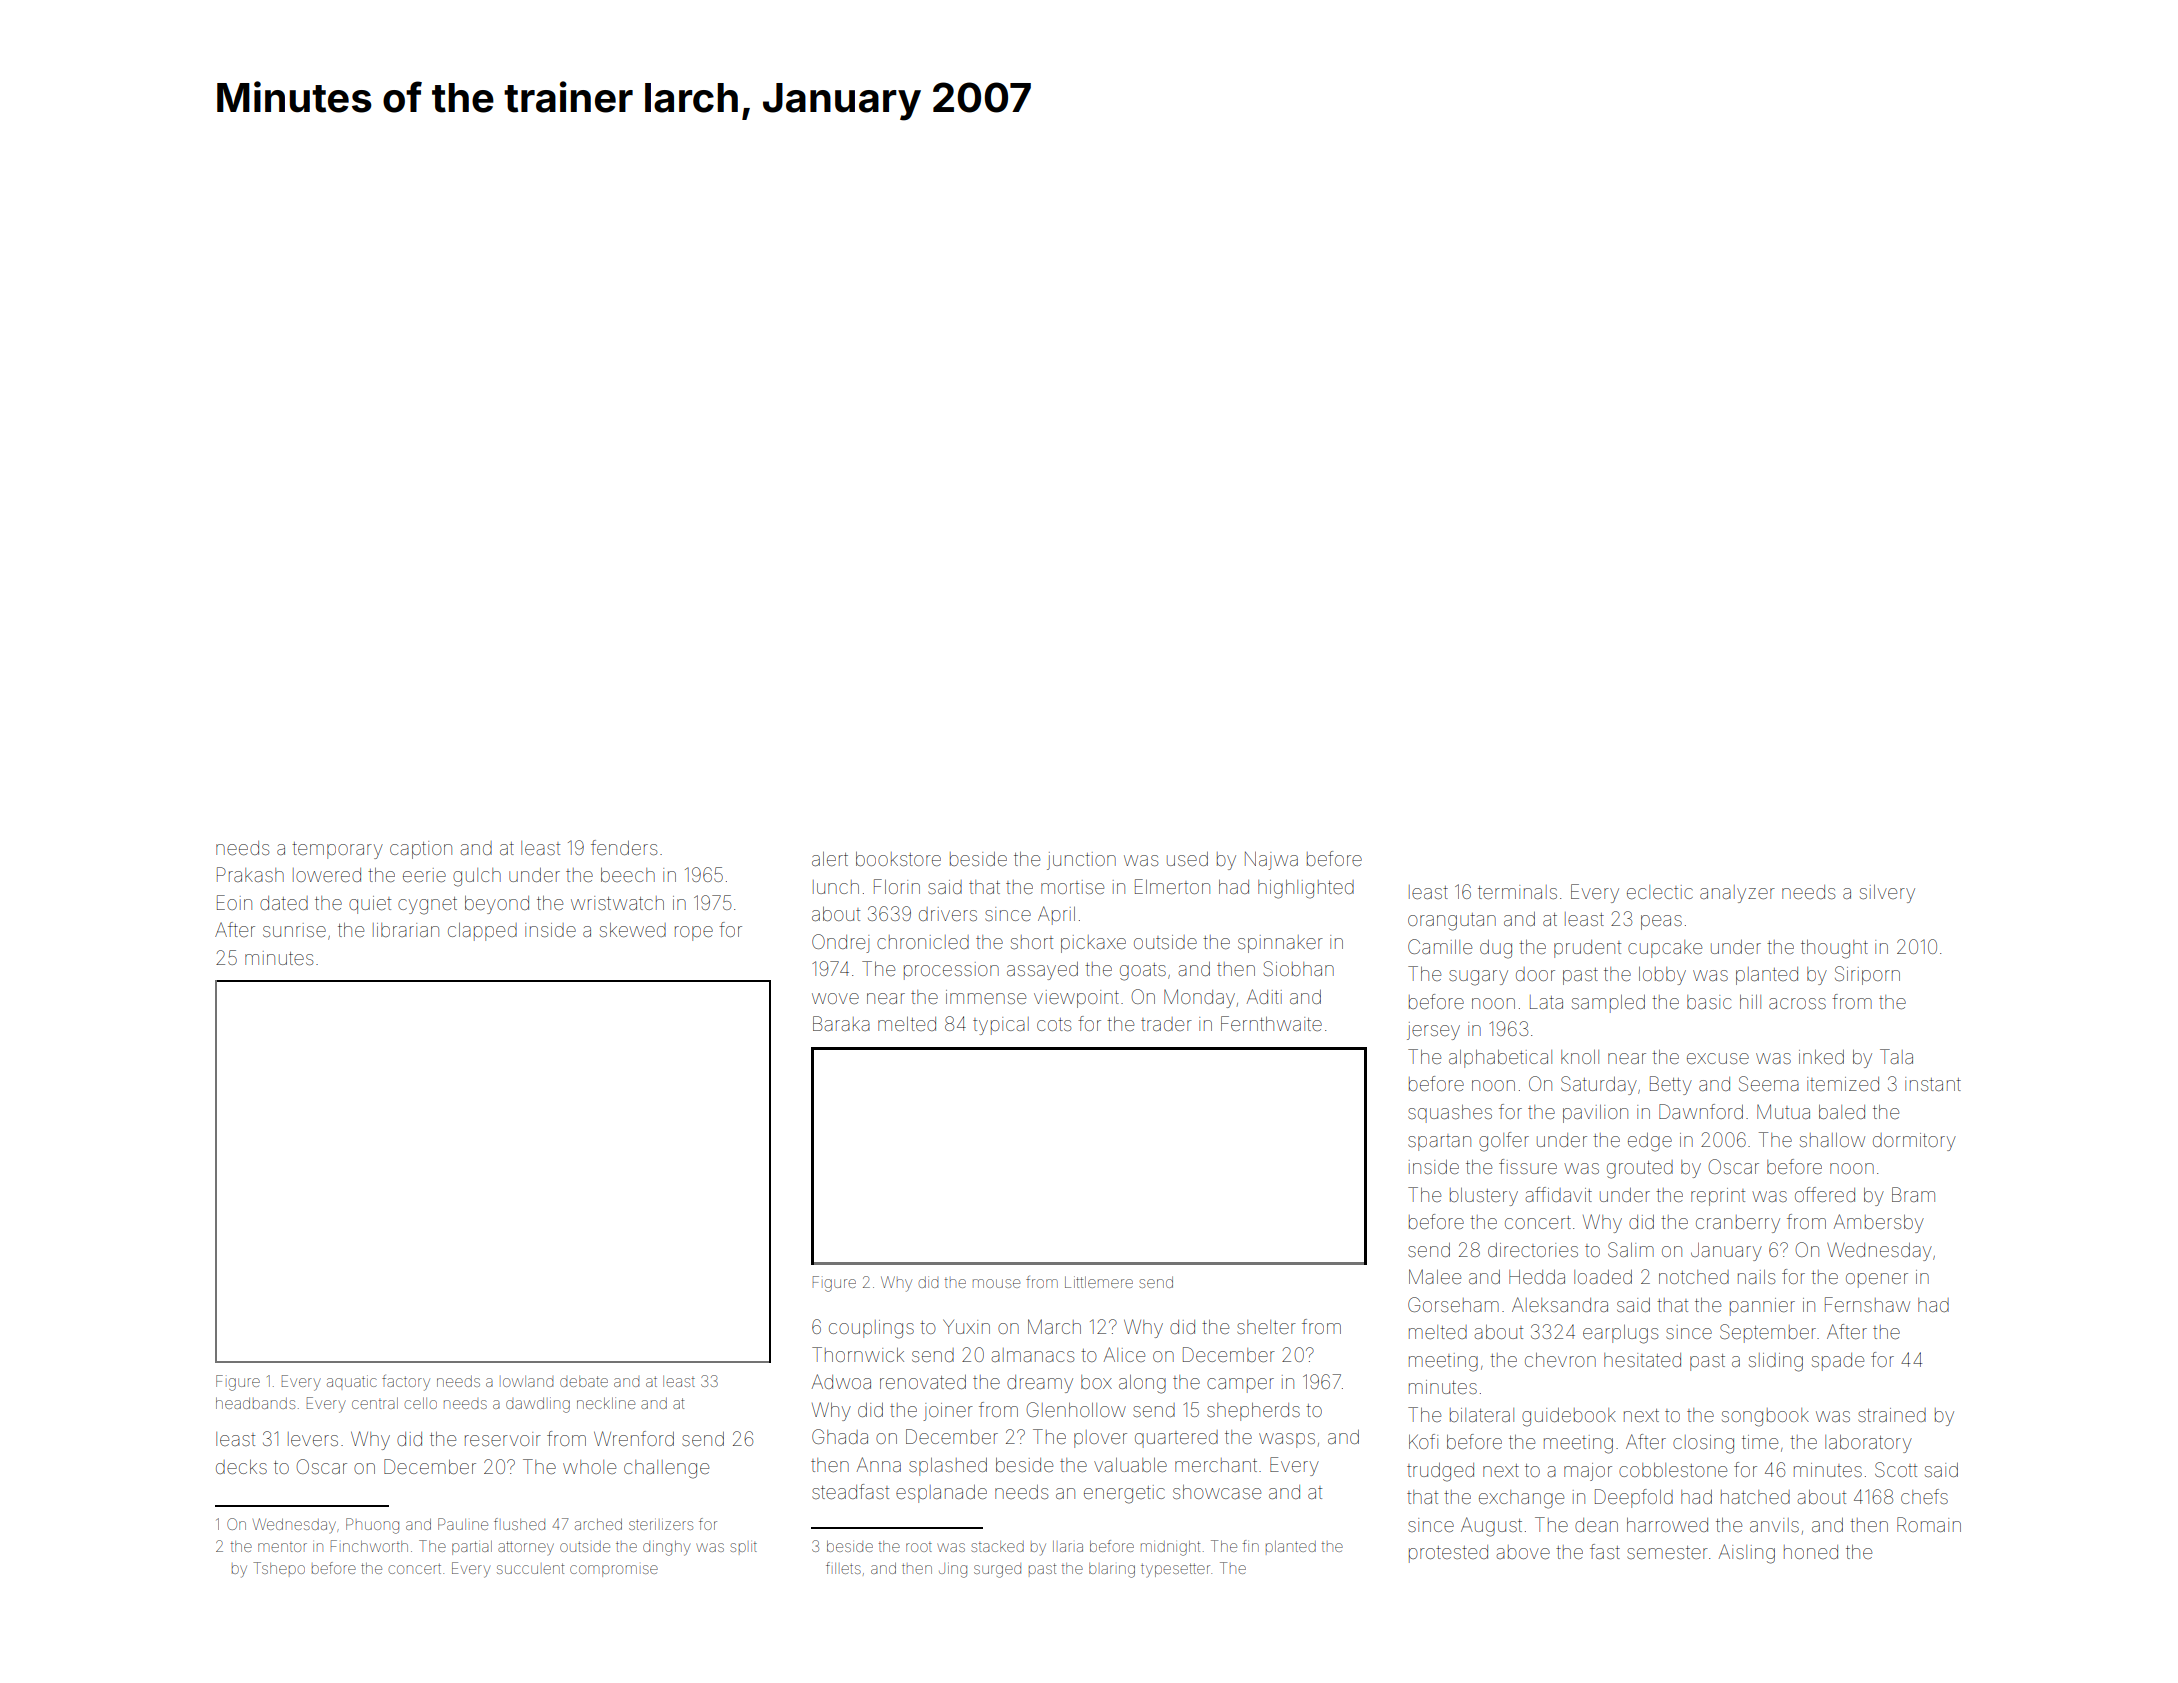 The image size is (2178, 1683). Describe the element at coordinates (1650, 1142) in the screenshot. I see `edge` at that location.
